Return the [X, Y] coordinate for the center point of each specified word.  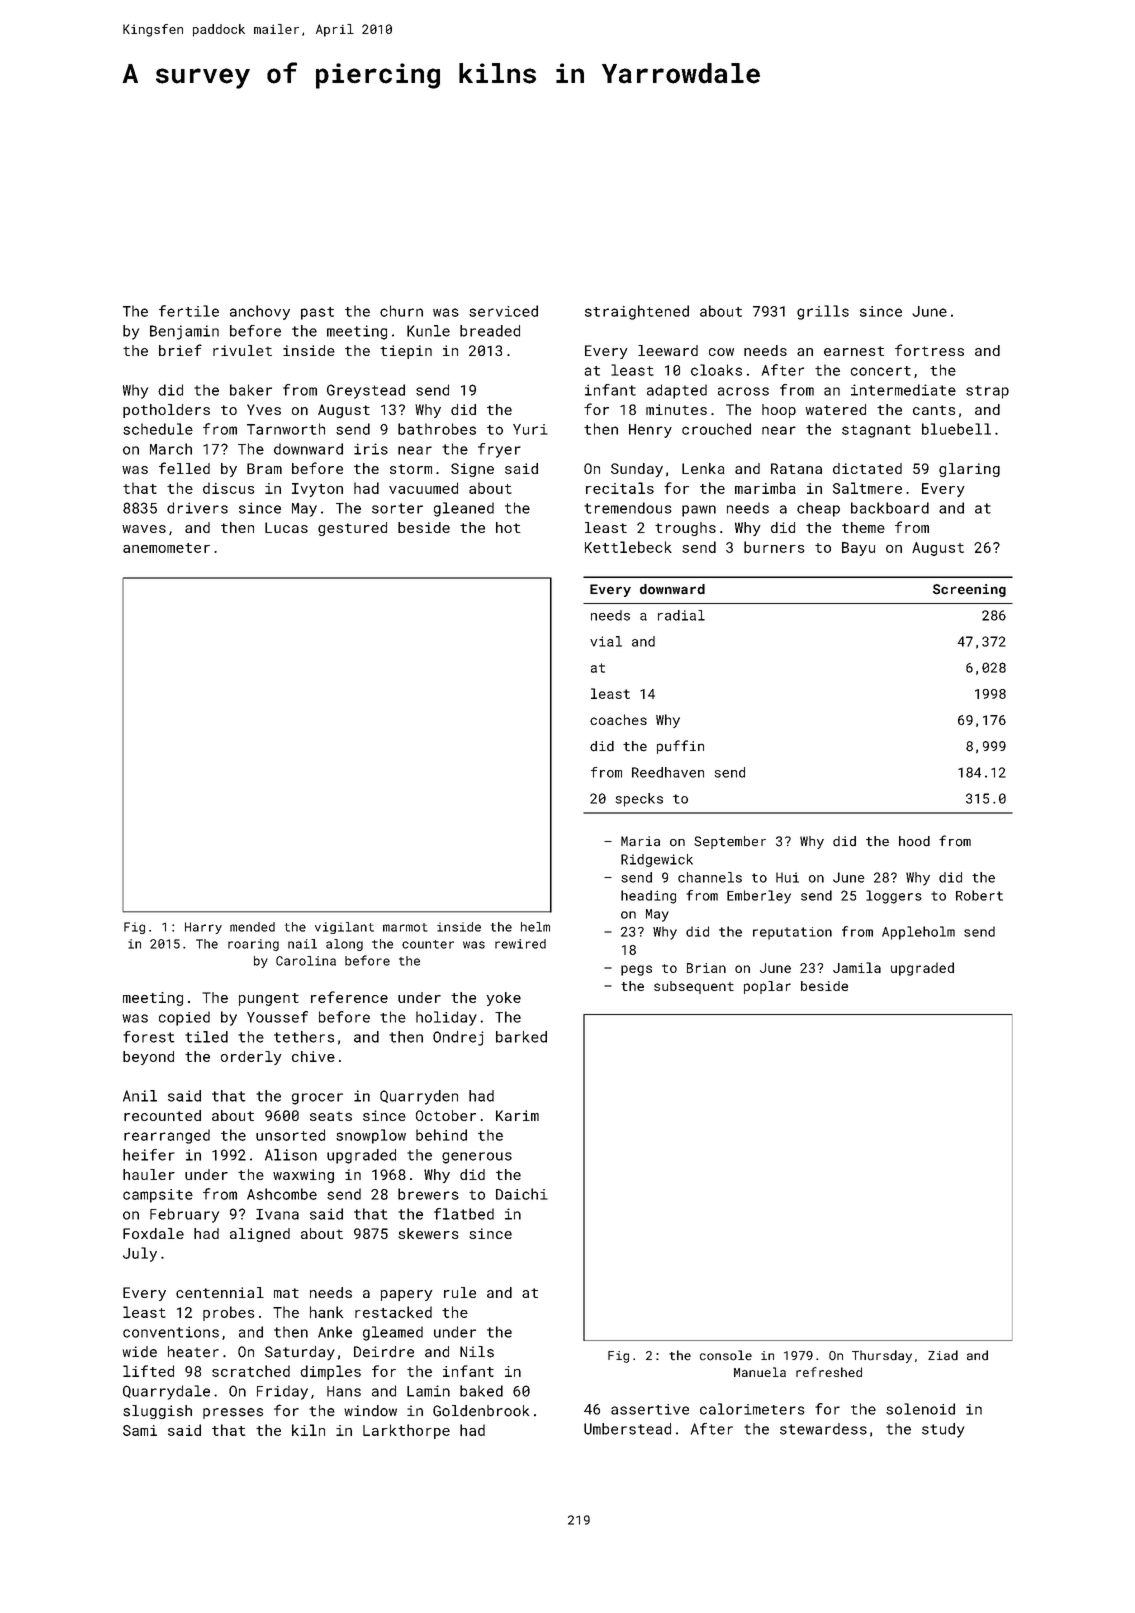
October [446, 1115]
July [140, 1254]
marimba [765, 488]
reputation [792, 933]
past [317, 313]
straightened [637, 312]
